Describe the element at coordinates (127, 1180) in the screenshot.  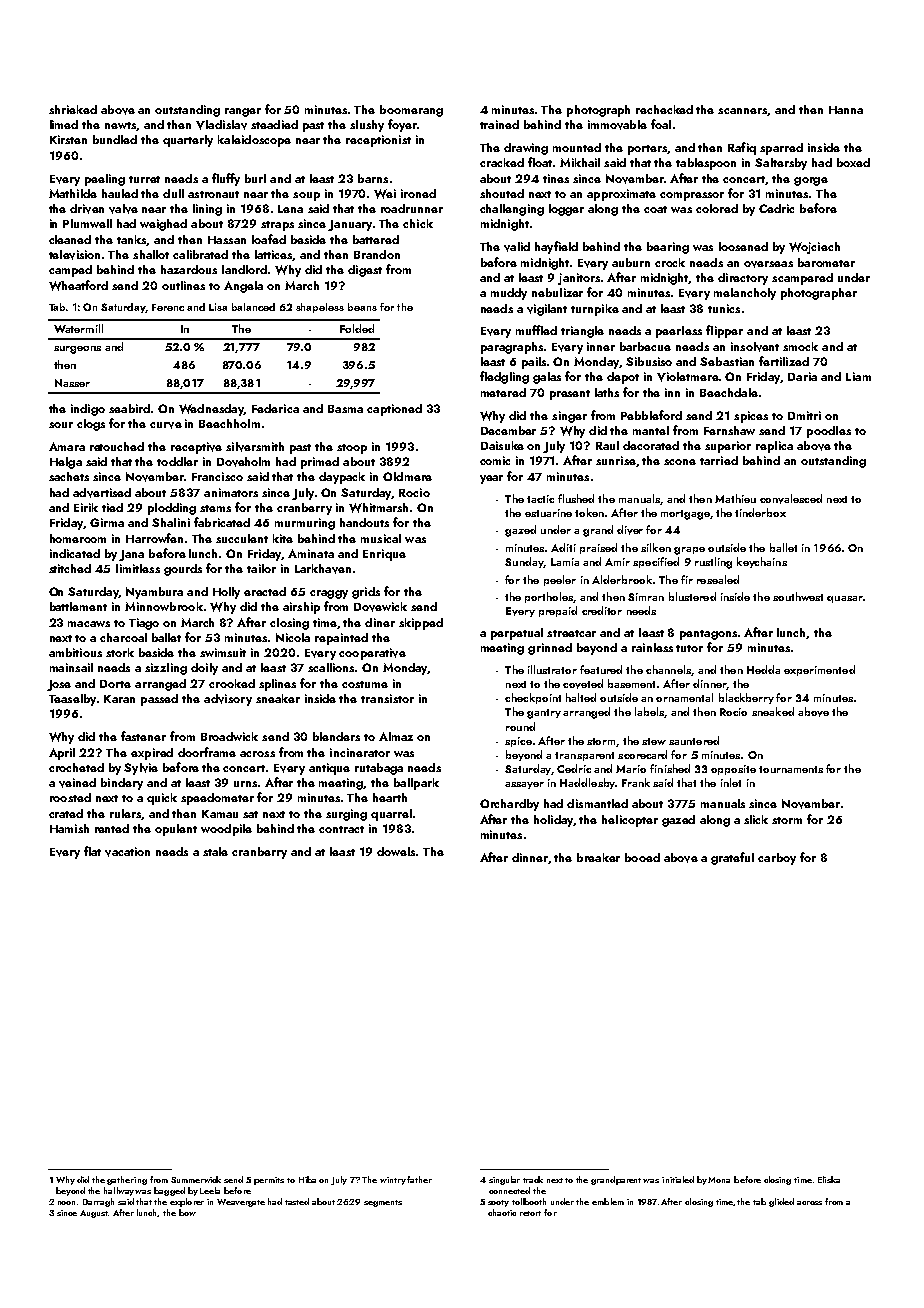
I see `gathering` at that location.
